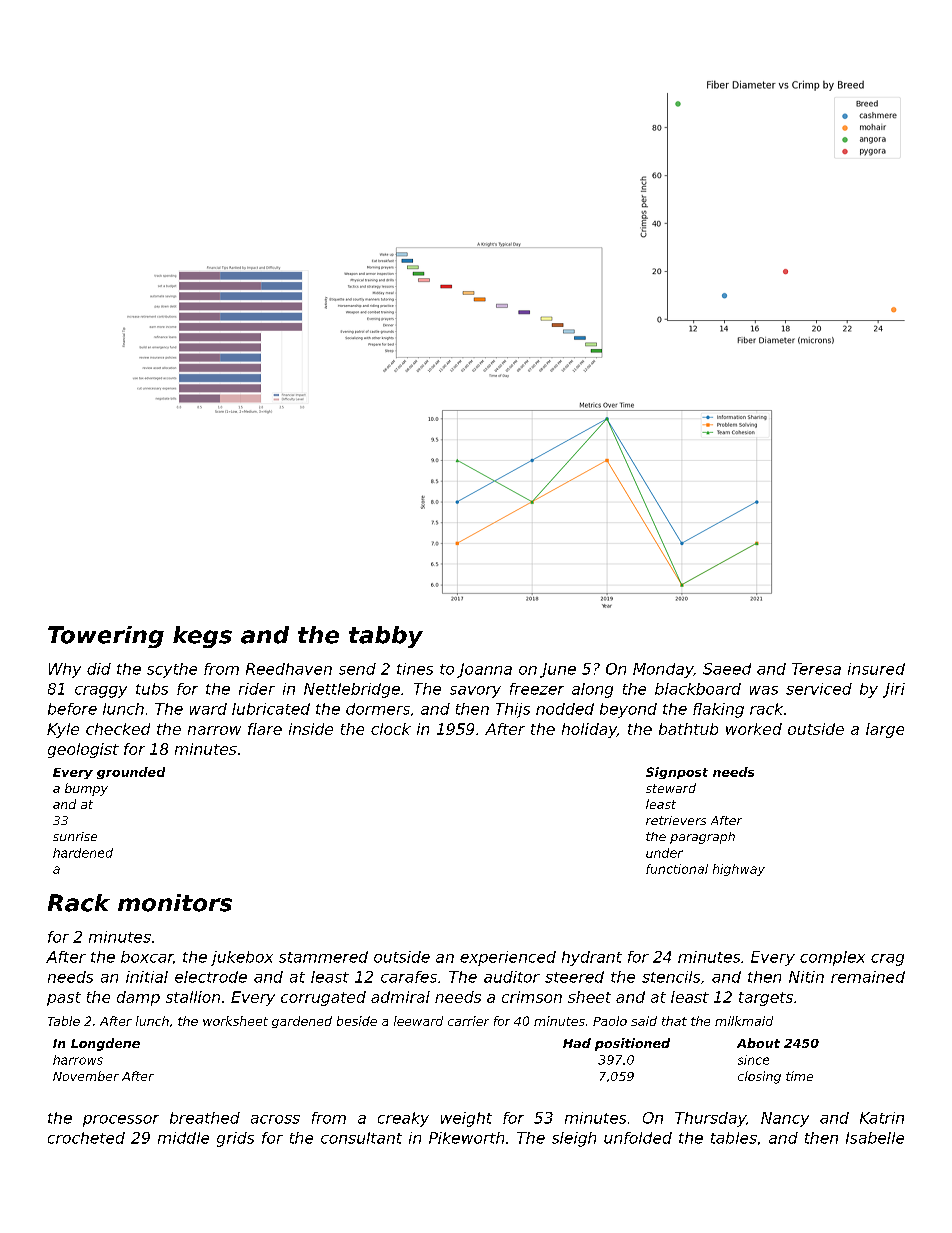 The width and height of the document is (952, 1233). What do you see at coordinates (183, 1138) in the document?
I see `middle` at bounding box center [183, 1138].
